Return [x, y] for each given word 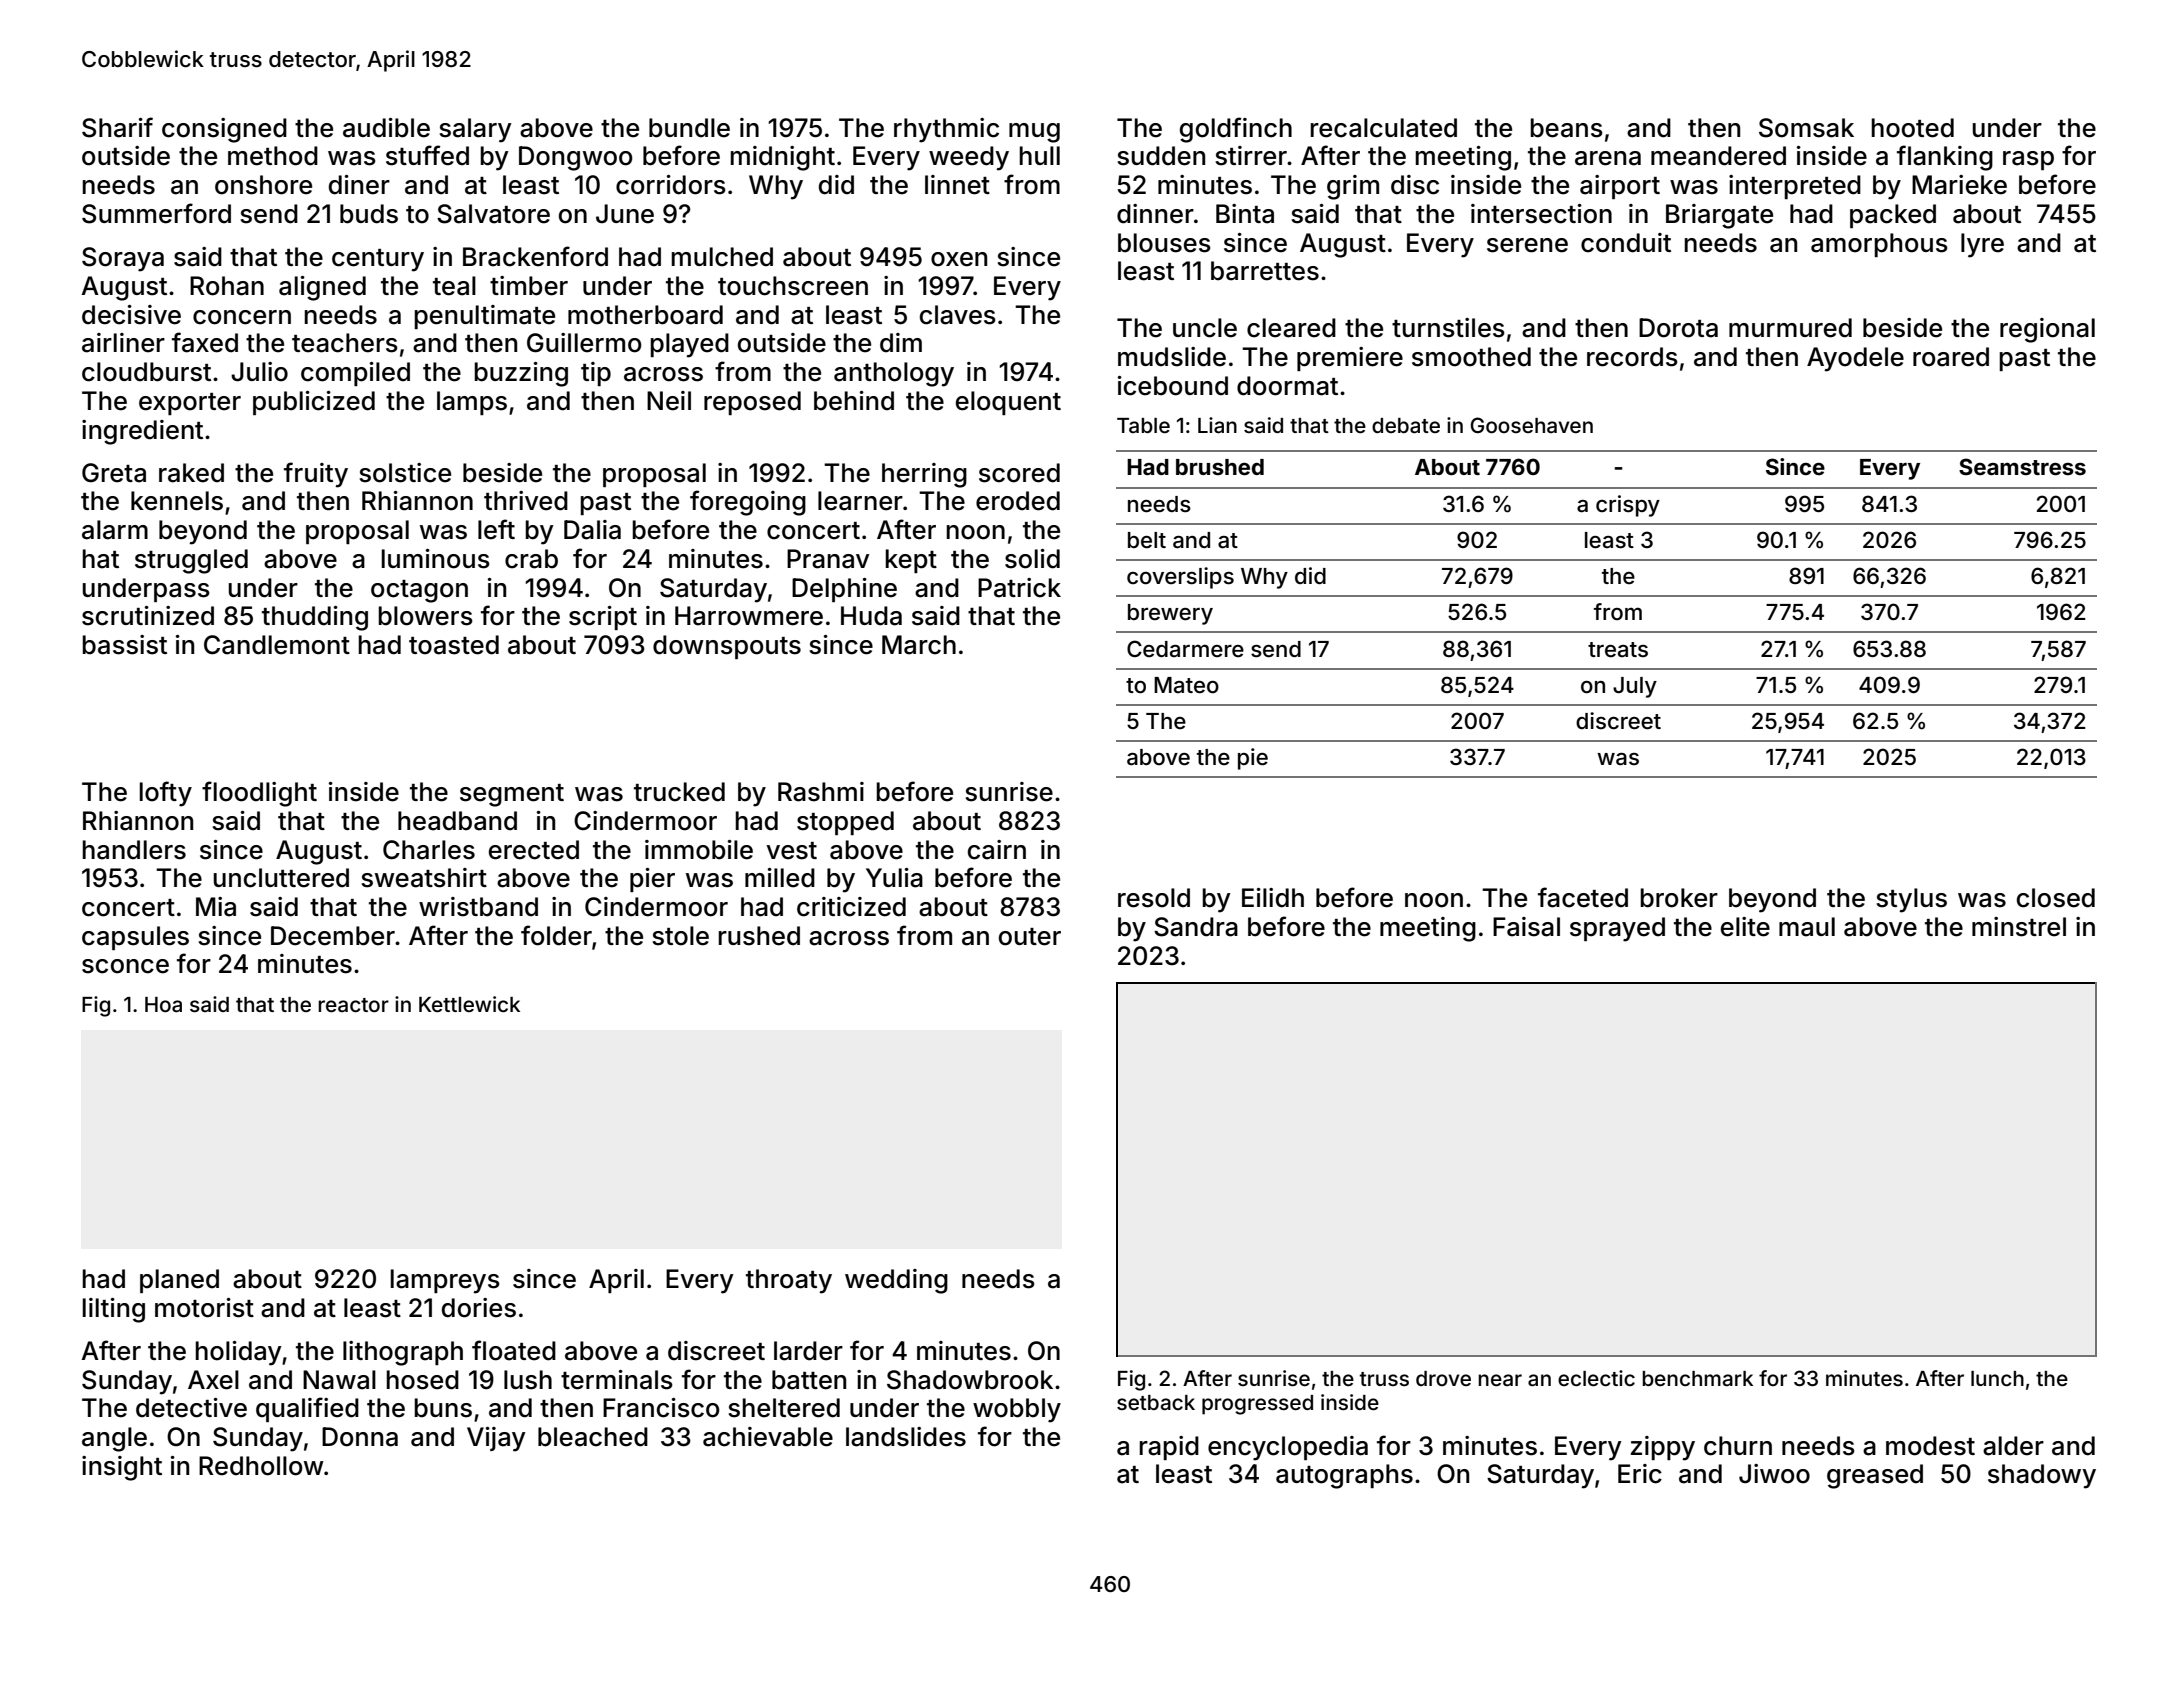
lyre [1982, 245]
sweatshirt [424, 878]
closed [2056, 898]
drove [1443, 1378]
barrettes [1265, 271]
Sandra [1196, 927]
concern [242, 317]
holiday [238, 1353]
